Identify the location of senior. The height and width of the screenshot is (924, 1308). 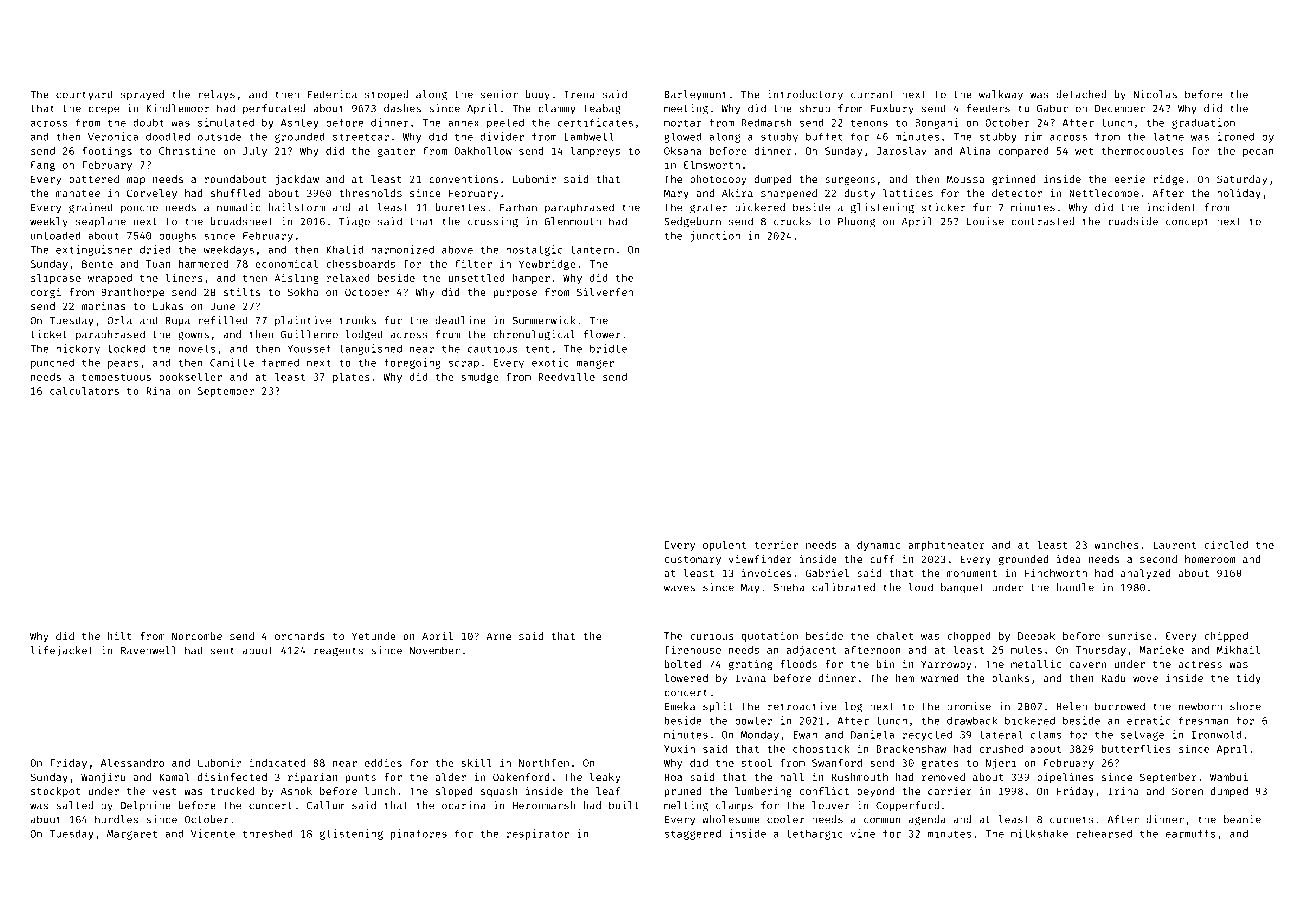
(499, 94).
